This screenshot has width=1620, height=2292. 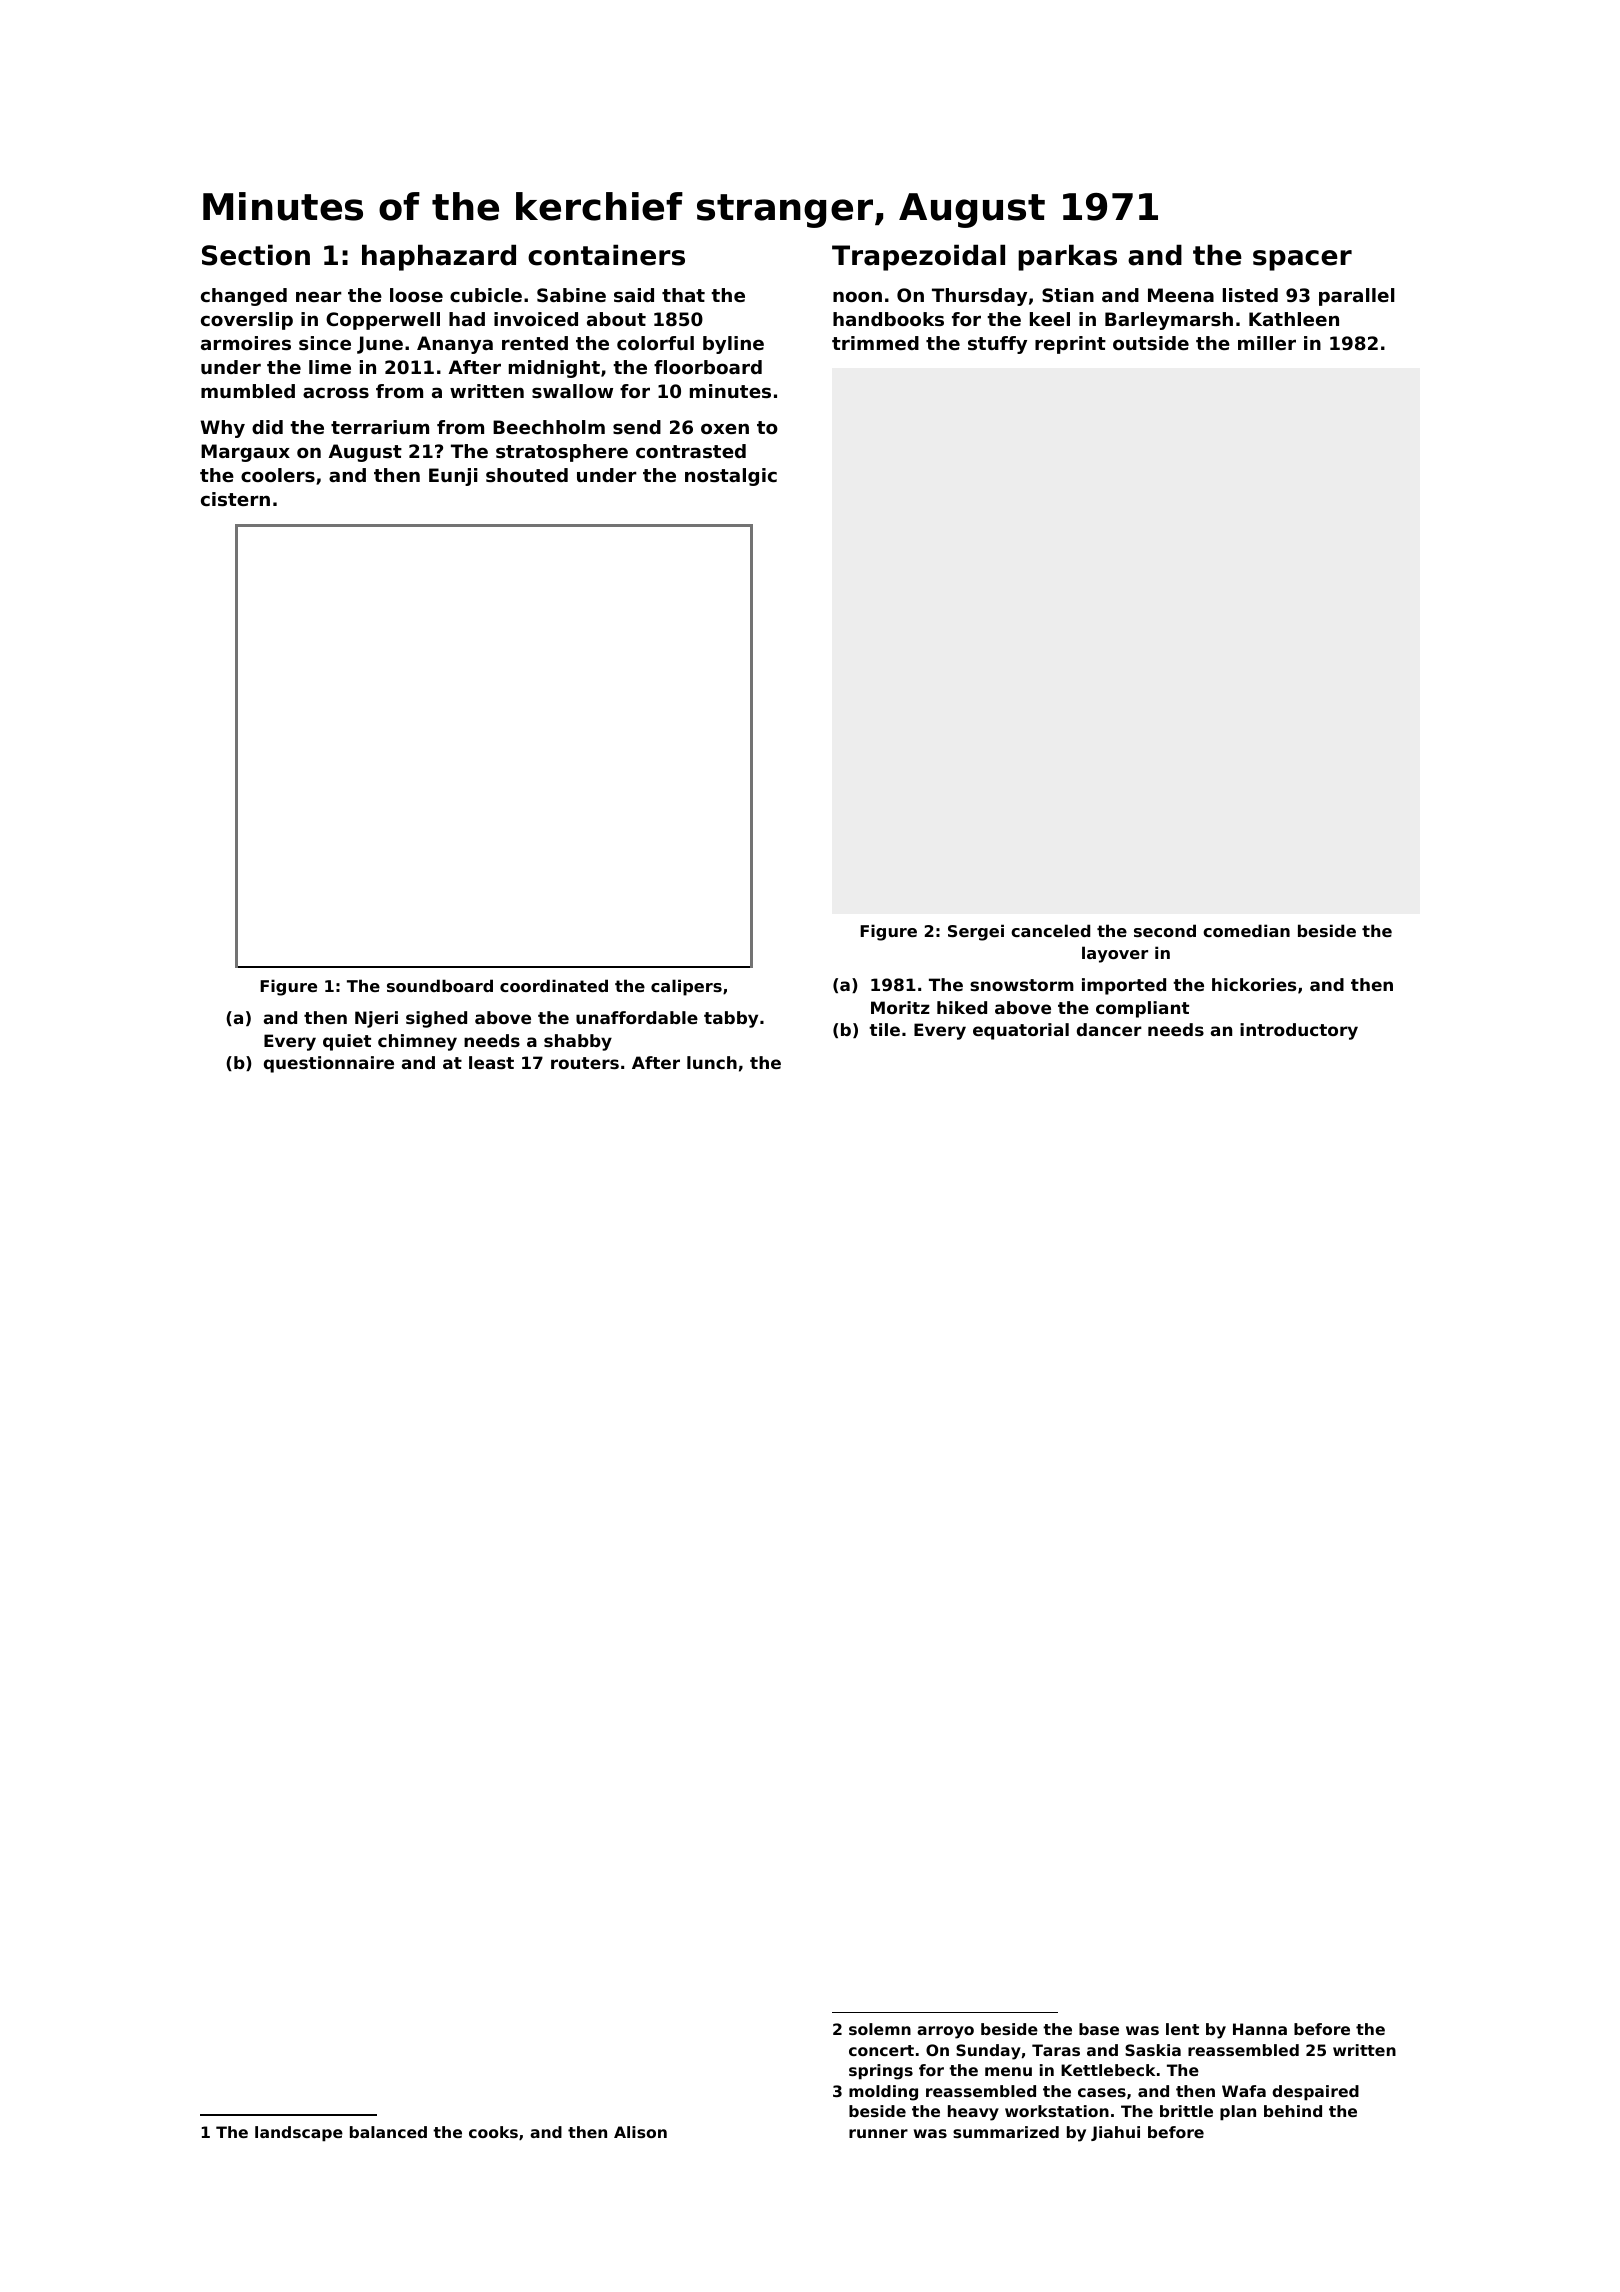 What do you see at coordinates (1006, 2132) in the screenshot?
I see `summarized` at bounding box center [1006, 2132].
